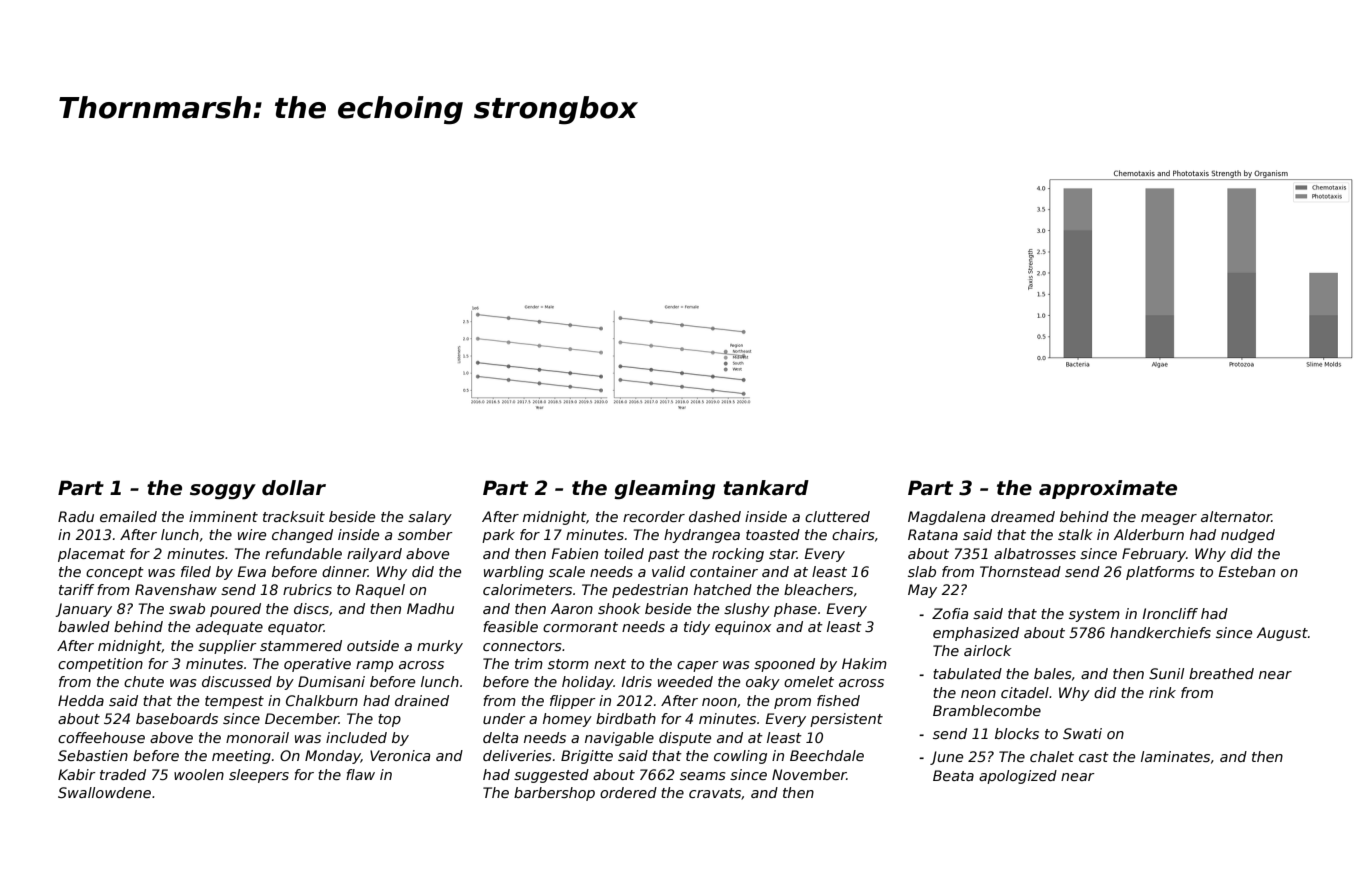 The image size is (1372, 887). I want to click on equinox, so click(743, 628).
